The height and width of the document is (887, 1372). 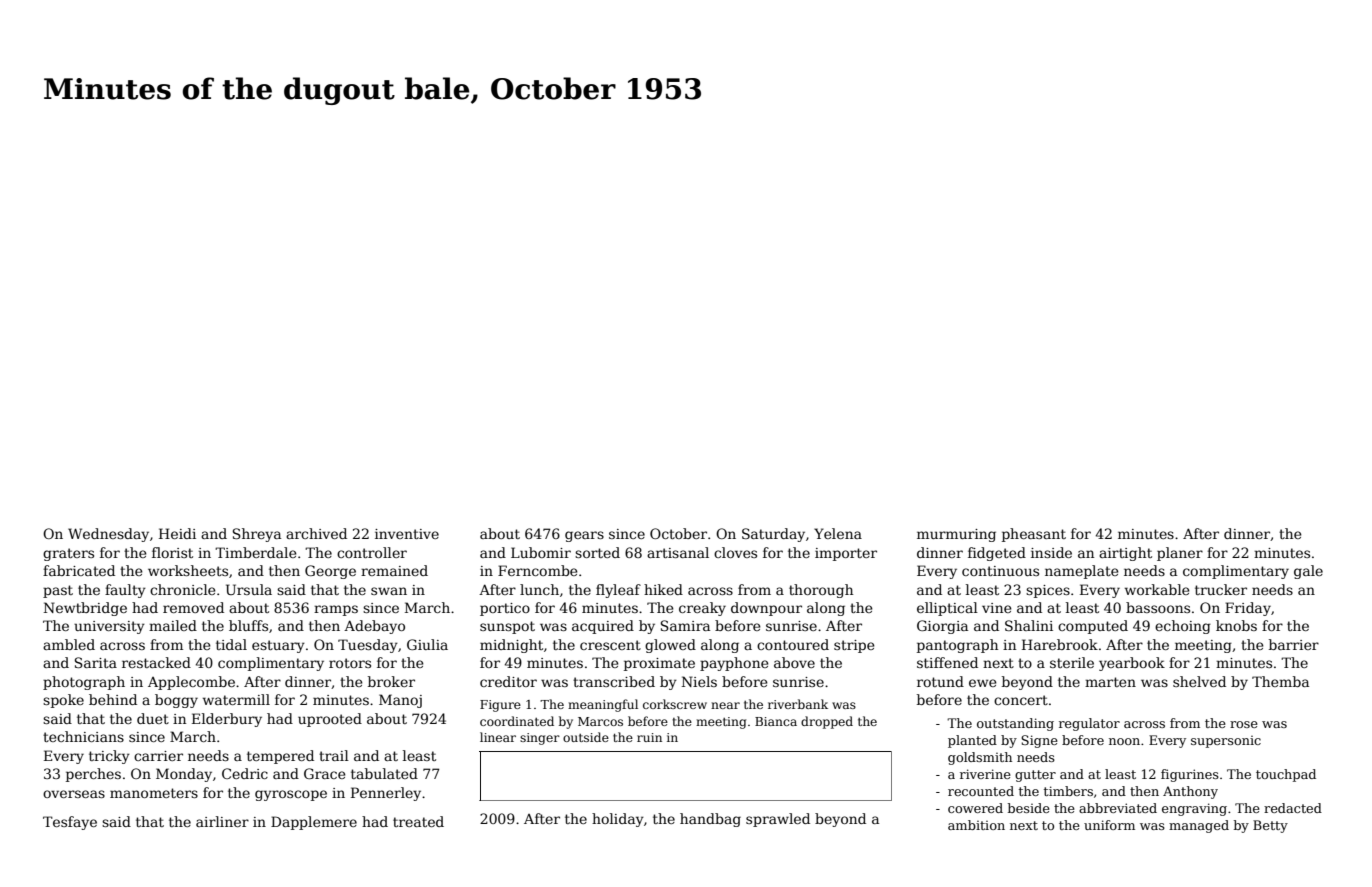 I want to click on manometers, so click(x=154, y=793).
